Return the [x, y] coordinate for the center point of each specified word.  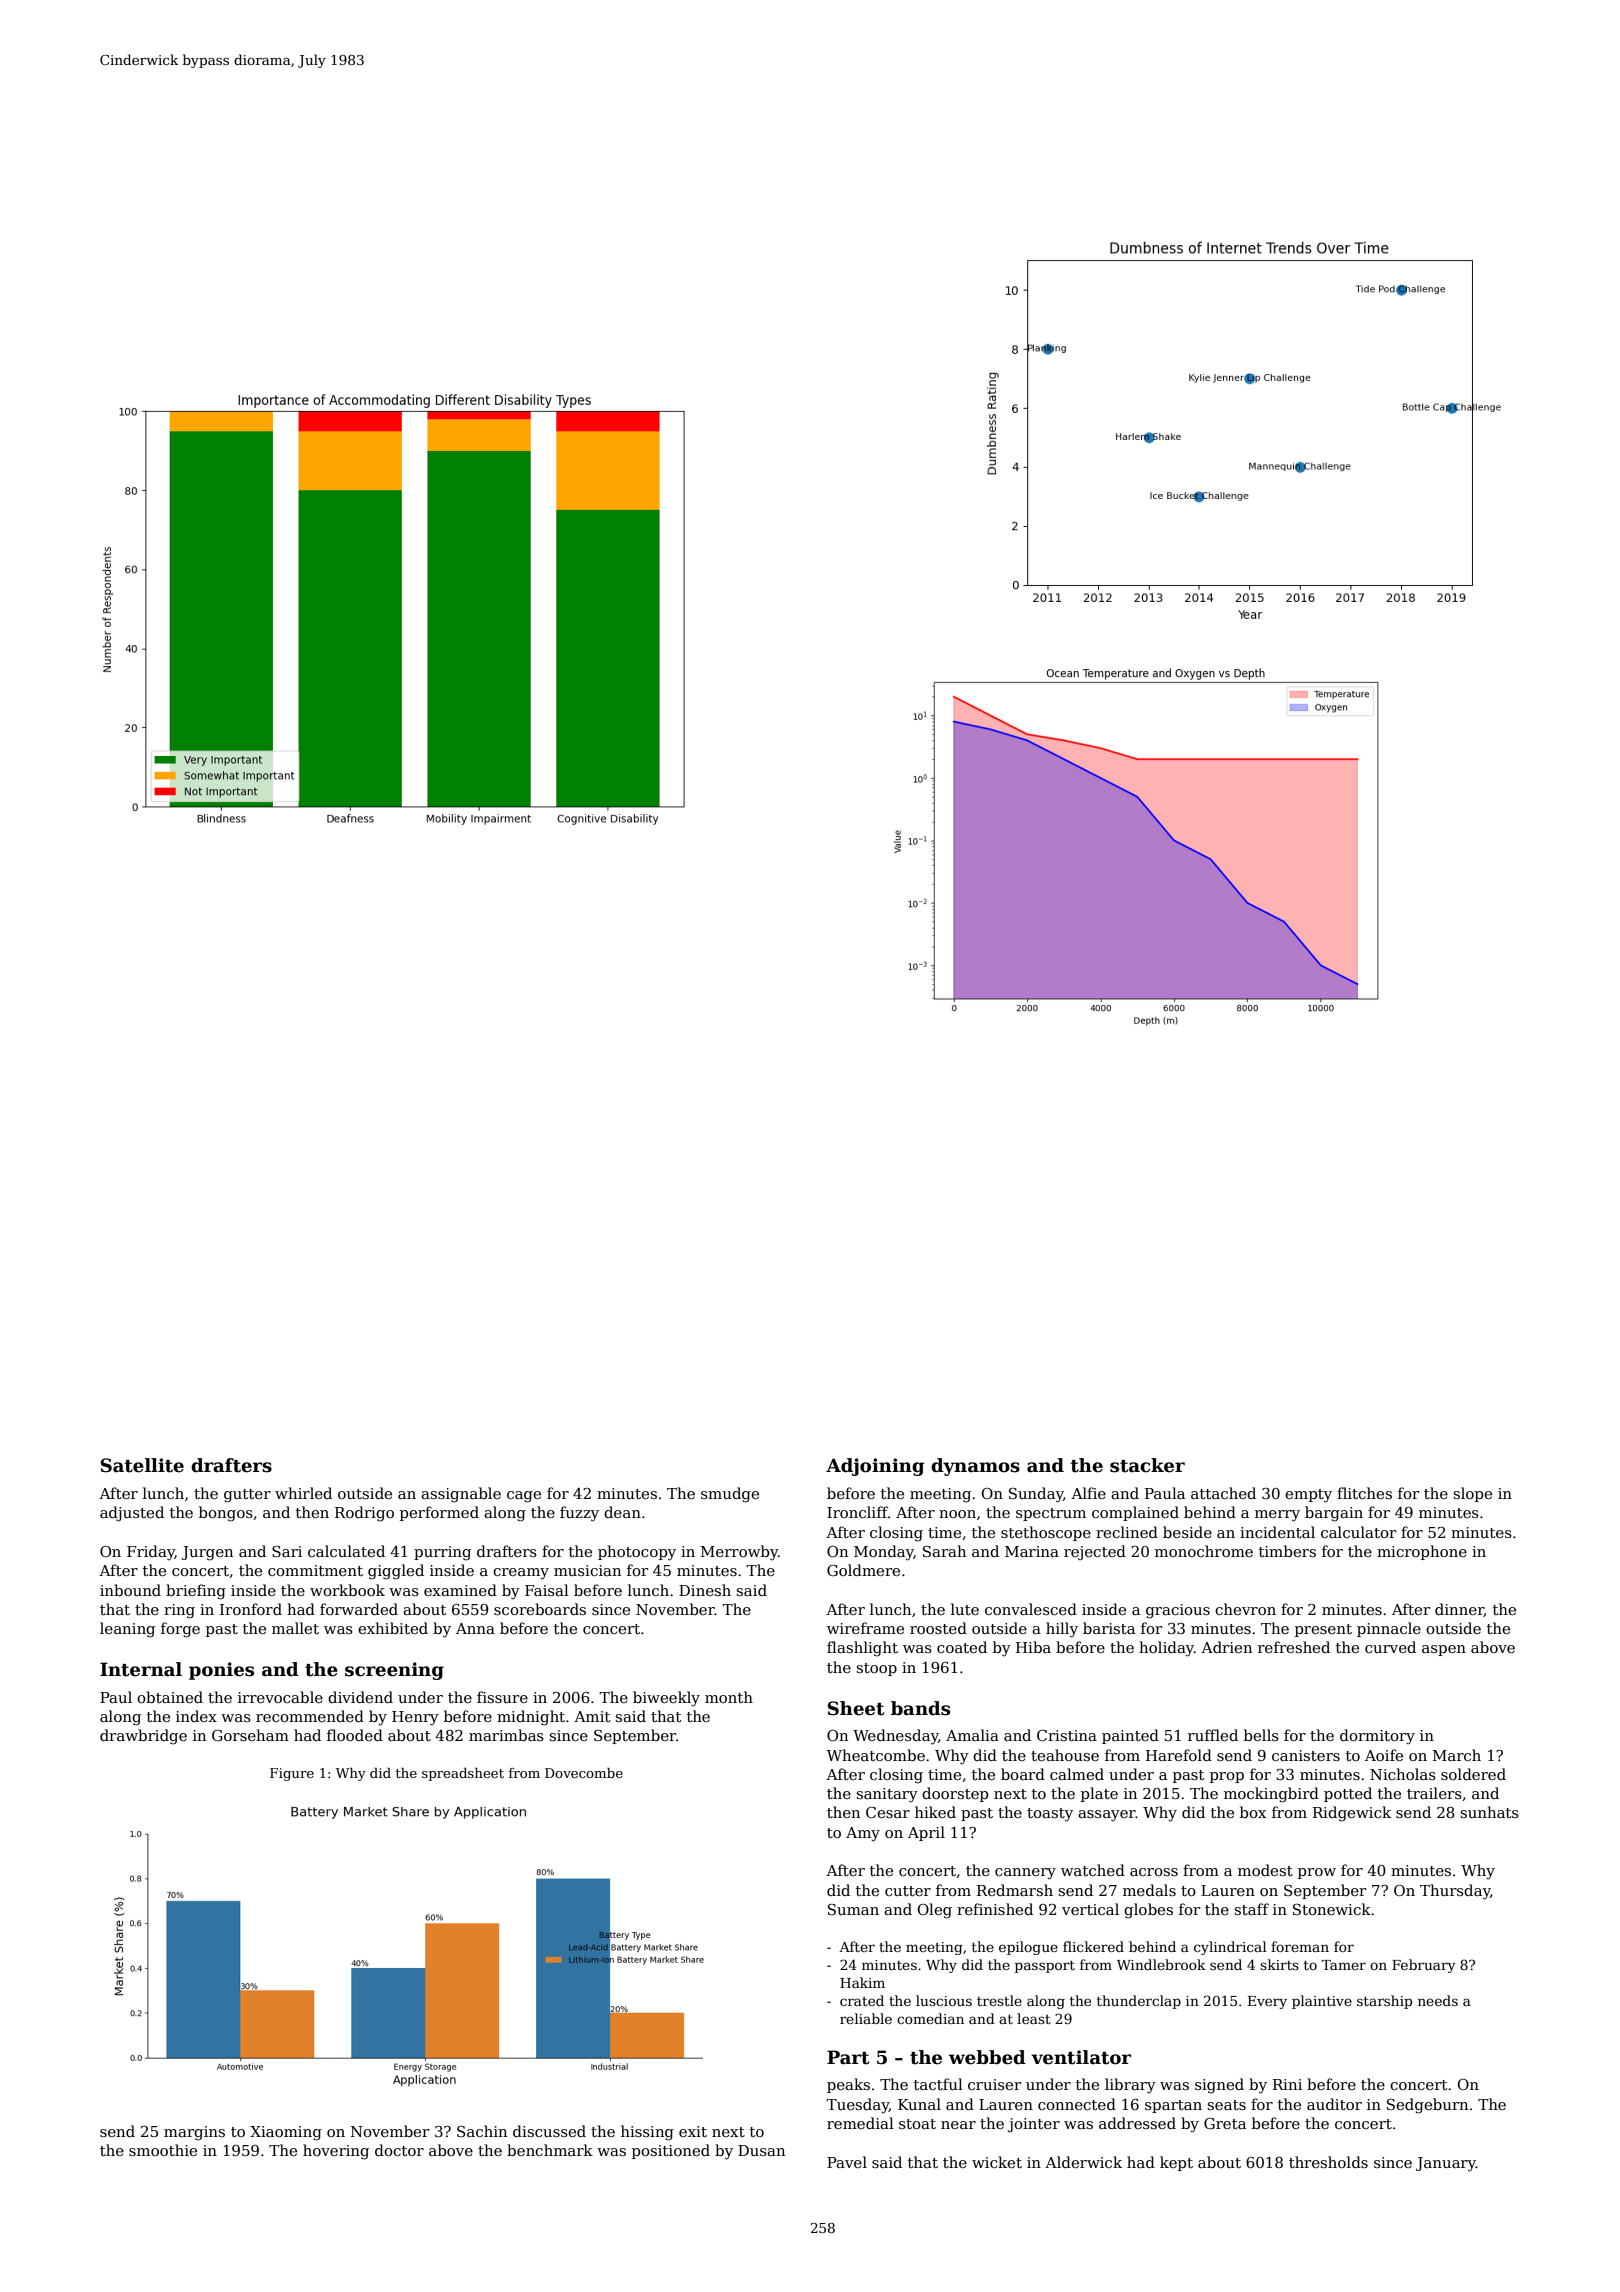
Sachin [482, 2131]
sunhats [1489, 1812]
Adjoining [875, 1467]
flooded [355, 1735]
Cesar [888, 1812]
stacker [1147, 1465]
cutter [908, 1891]
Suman [853, 1909]
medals [1149, 1890]
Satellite [142, 1465]
